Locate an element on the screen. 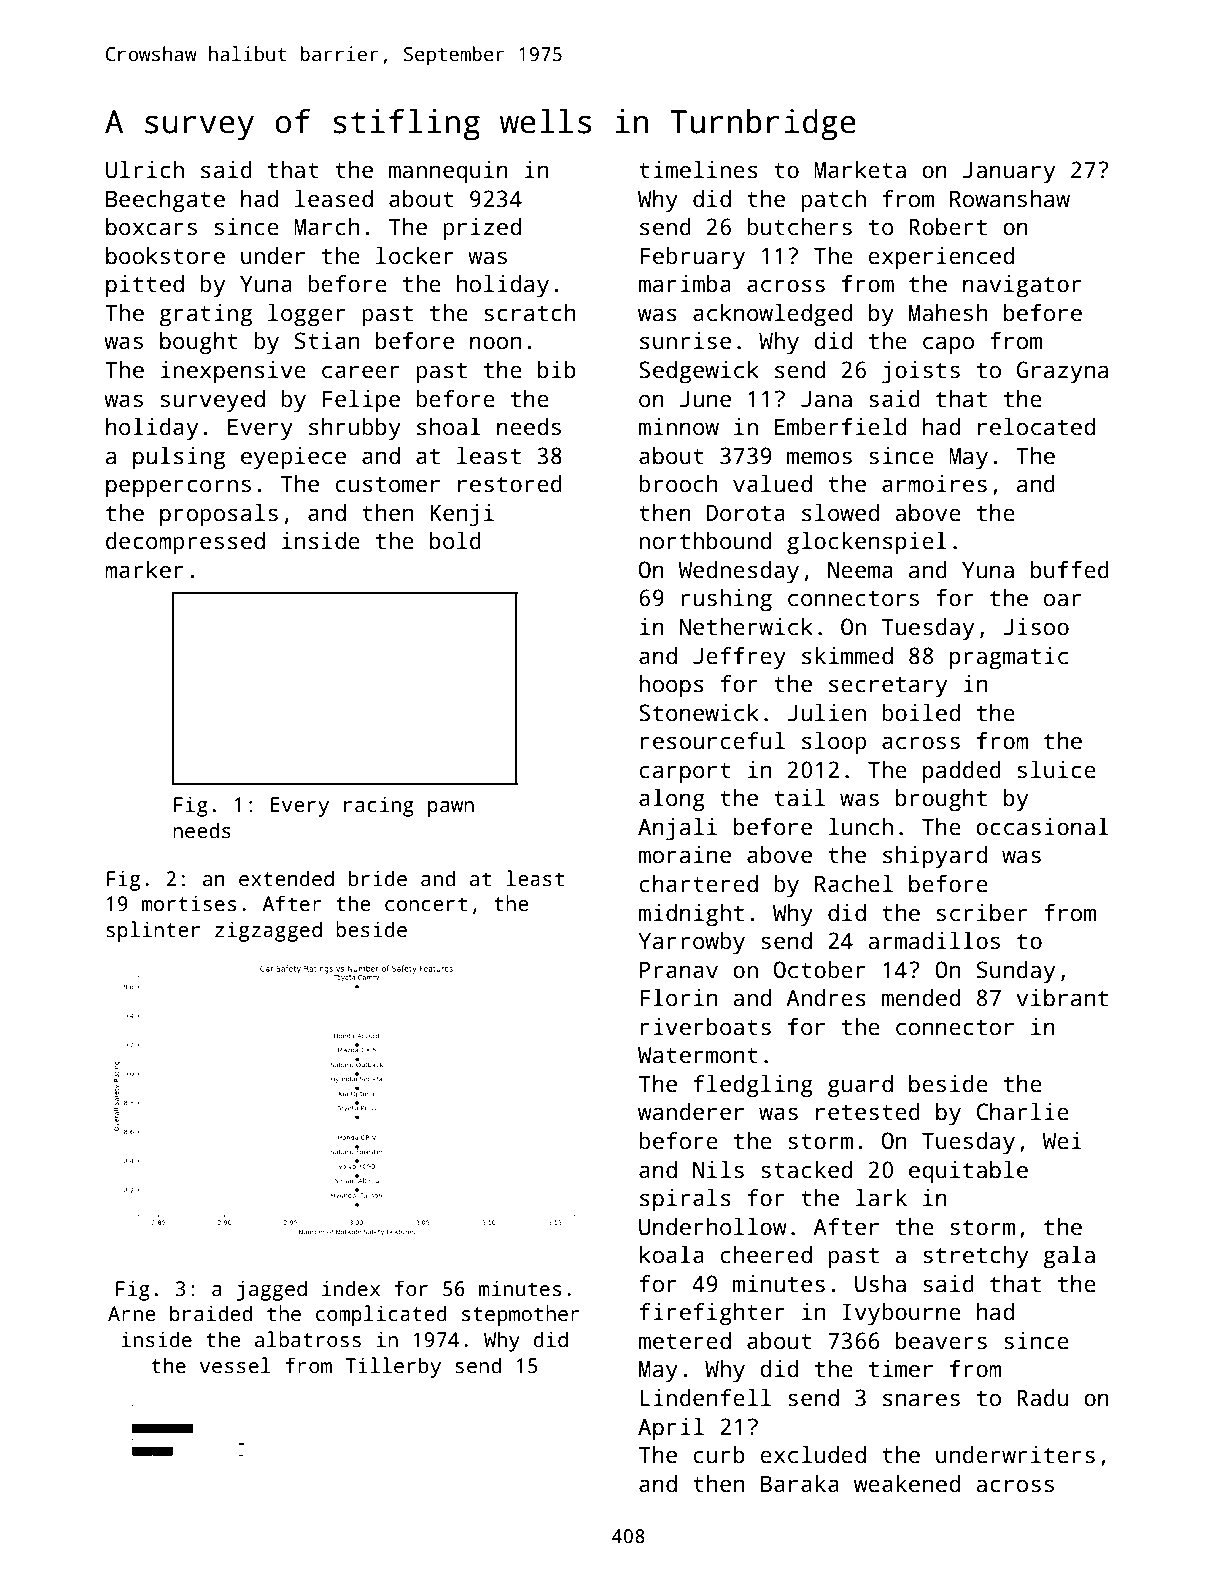 This screenshot has height=1583, width=1223. extended is located at coordinates (286, 878).
